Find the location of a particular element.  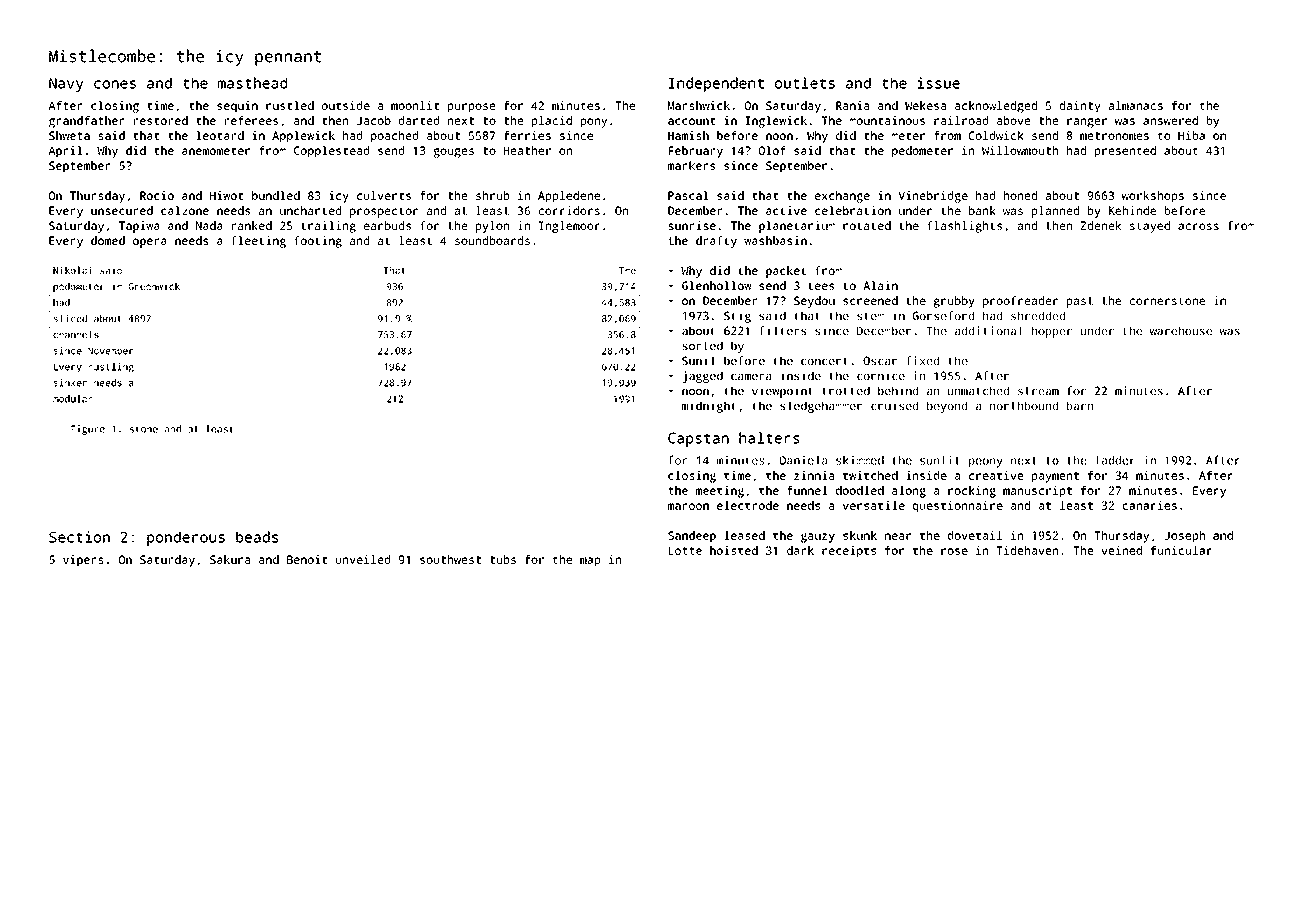

Coldwick is located at coordinates (996, 135).
